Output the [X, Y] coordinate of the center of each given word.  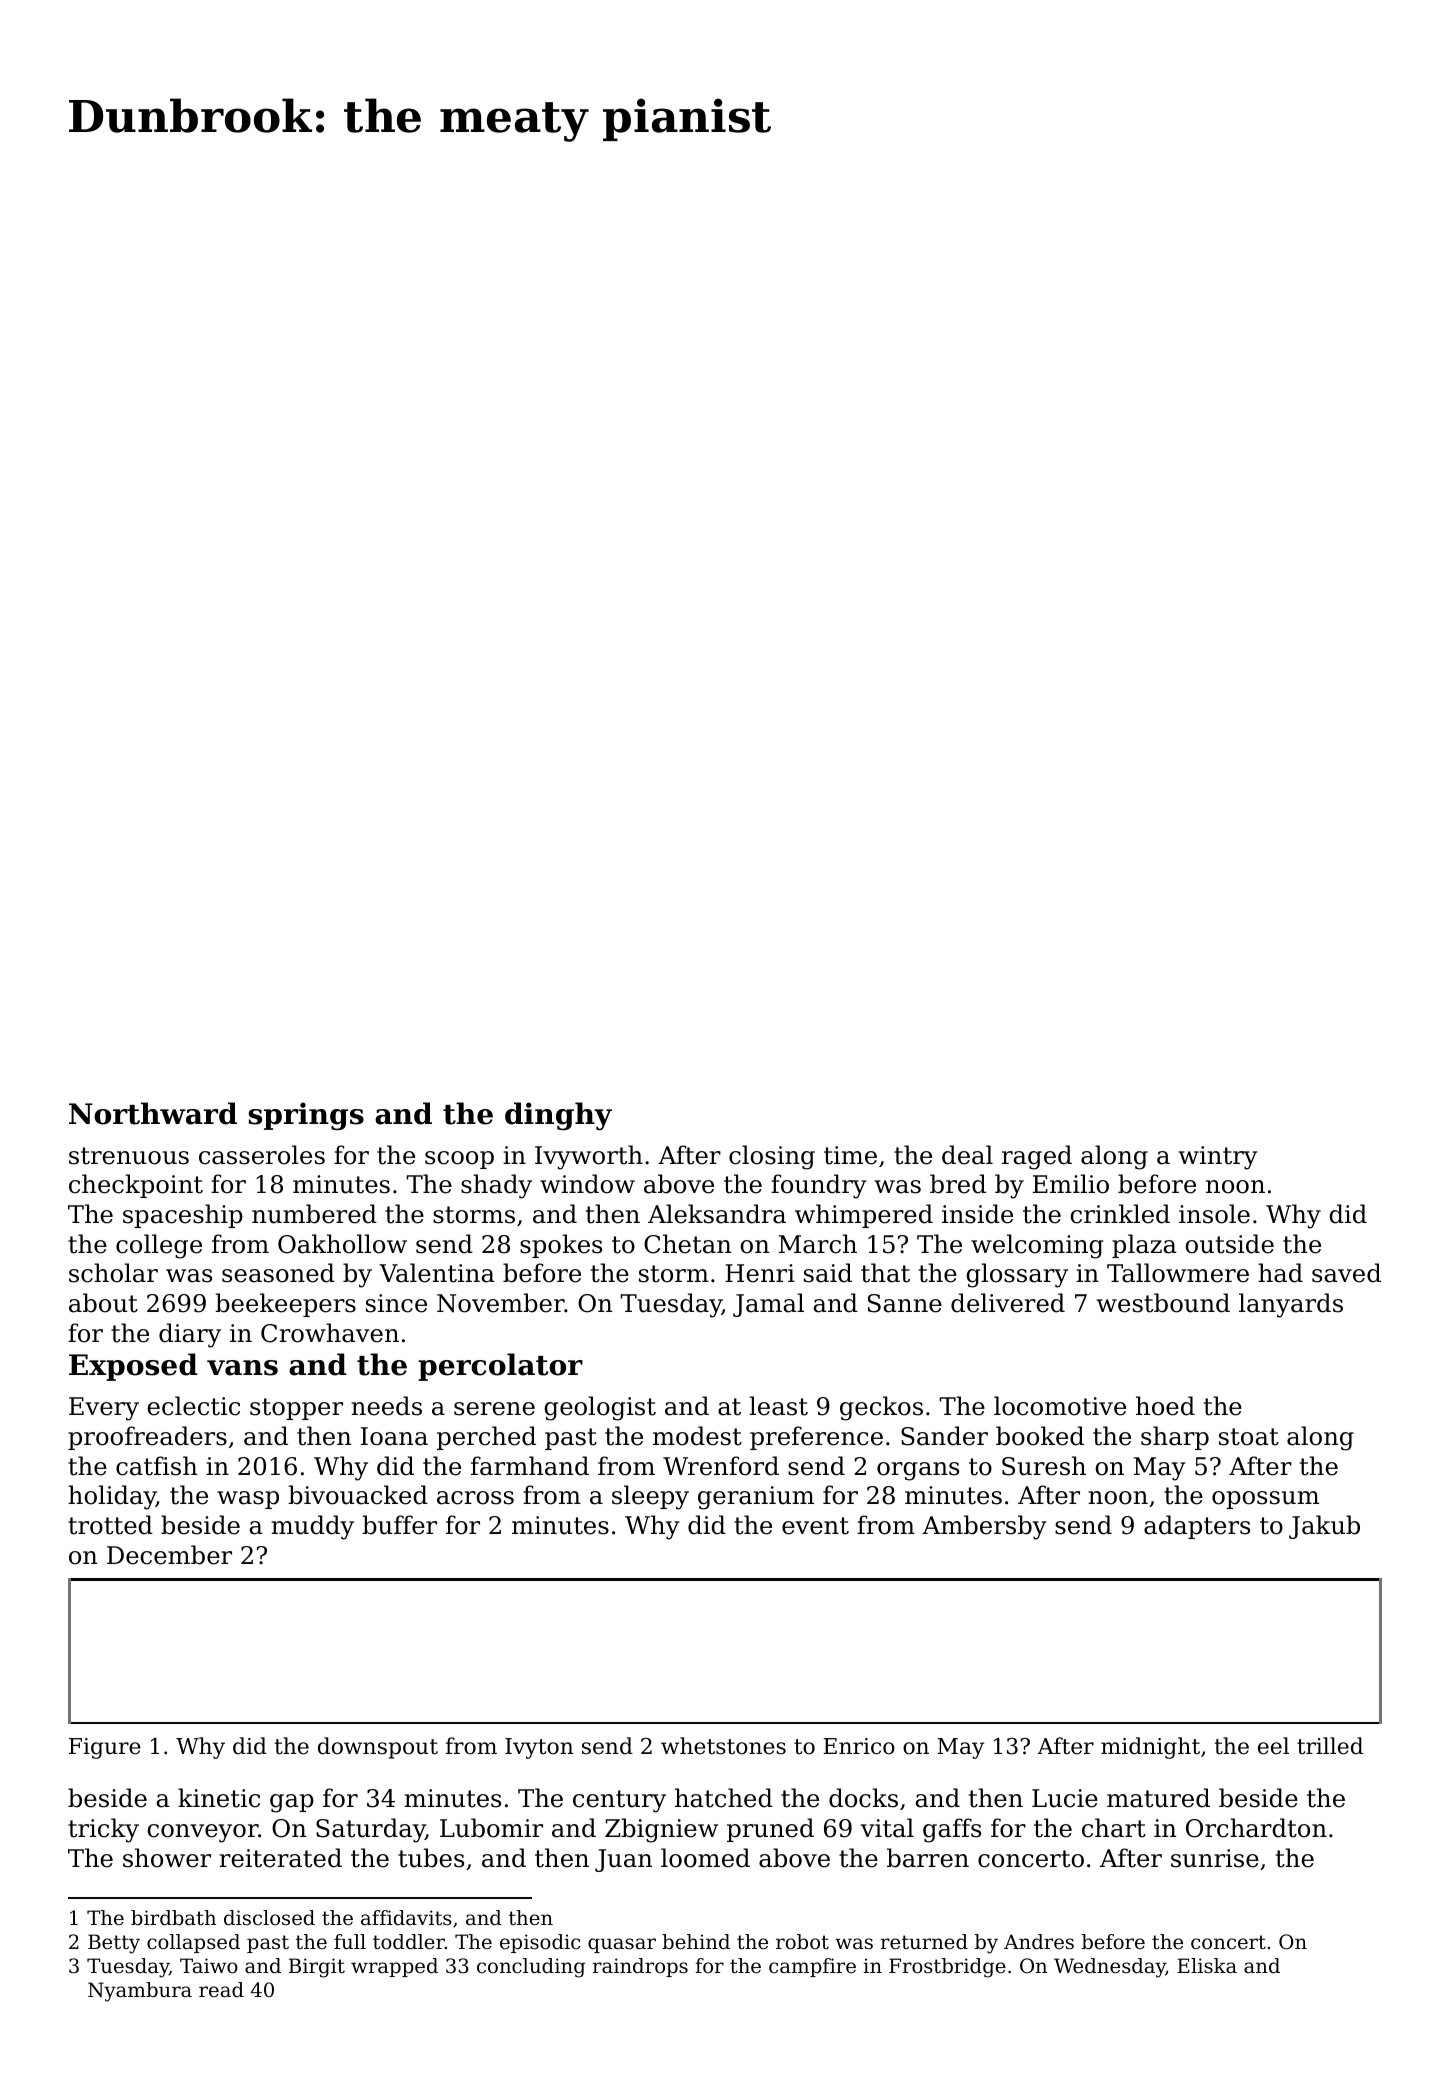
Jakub [1324, 1527]
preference [816, 1438]
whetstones [723, 1746]
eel [1273, 1746]
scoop [459, 1160]
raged [1037, 1157]
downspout [378, 1748]
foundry [819, 1186]
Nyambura [140, 1992]
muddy [312, 1527]
